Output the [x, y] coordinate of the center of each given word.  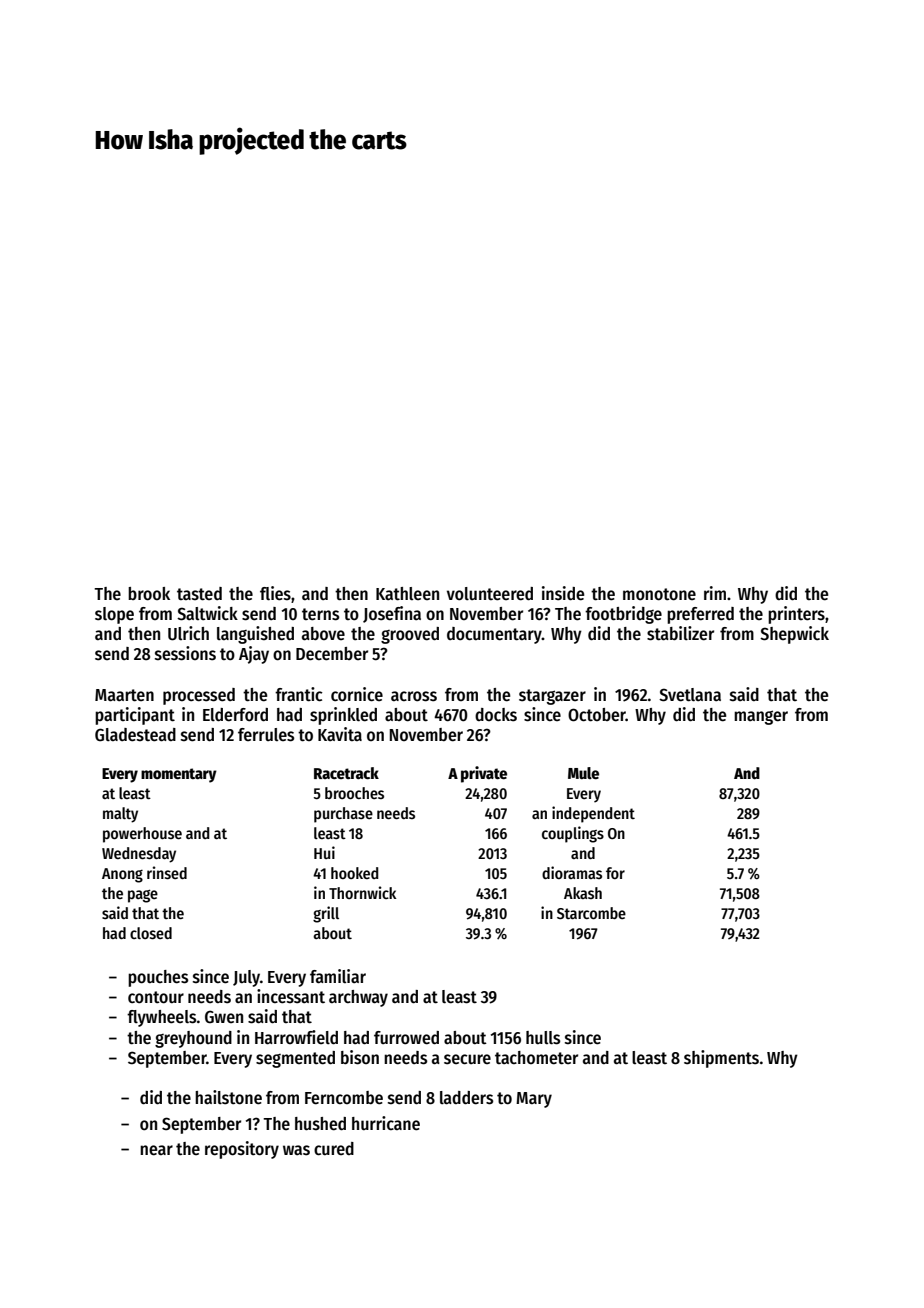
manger [761, 717]
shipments [721, 1059]
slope [114, 615]
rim [715, 593]
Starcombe [591, 913]
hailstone [228, 1097]
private [484, 774]
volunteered [490, 594]
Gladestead [135, 735]
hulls [543, 1038]
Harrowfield [296, 1037]
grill [326, 914]
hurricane [386, 1123]
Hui [324, 852]
